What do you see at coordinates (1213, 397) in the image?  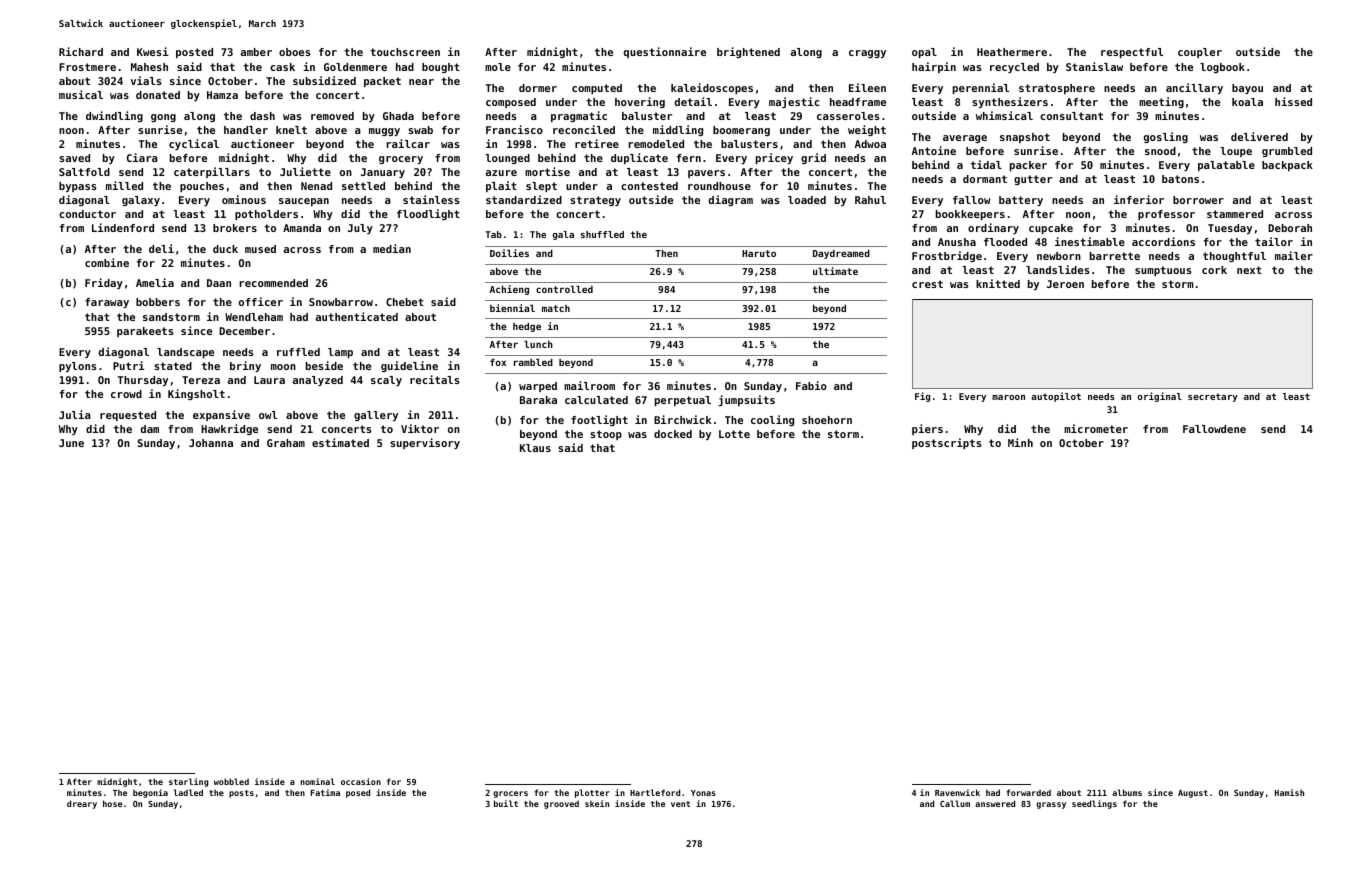 I see `secretary` at bounding box center [1213, 397].
